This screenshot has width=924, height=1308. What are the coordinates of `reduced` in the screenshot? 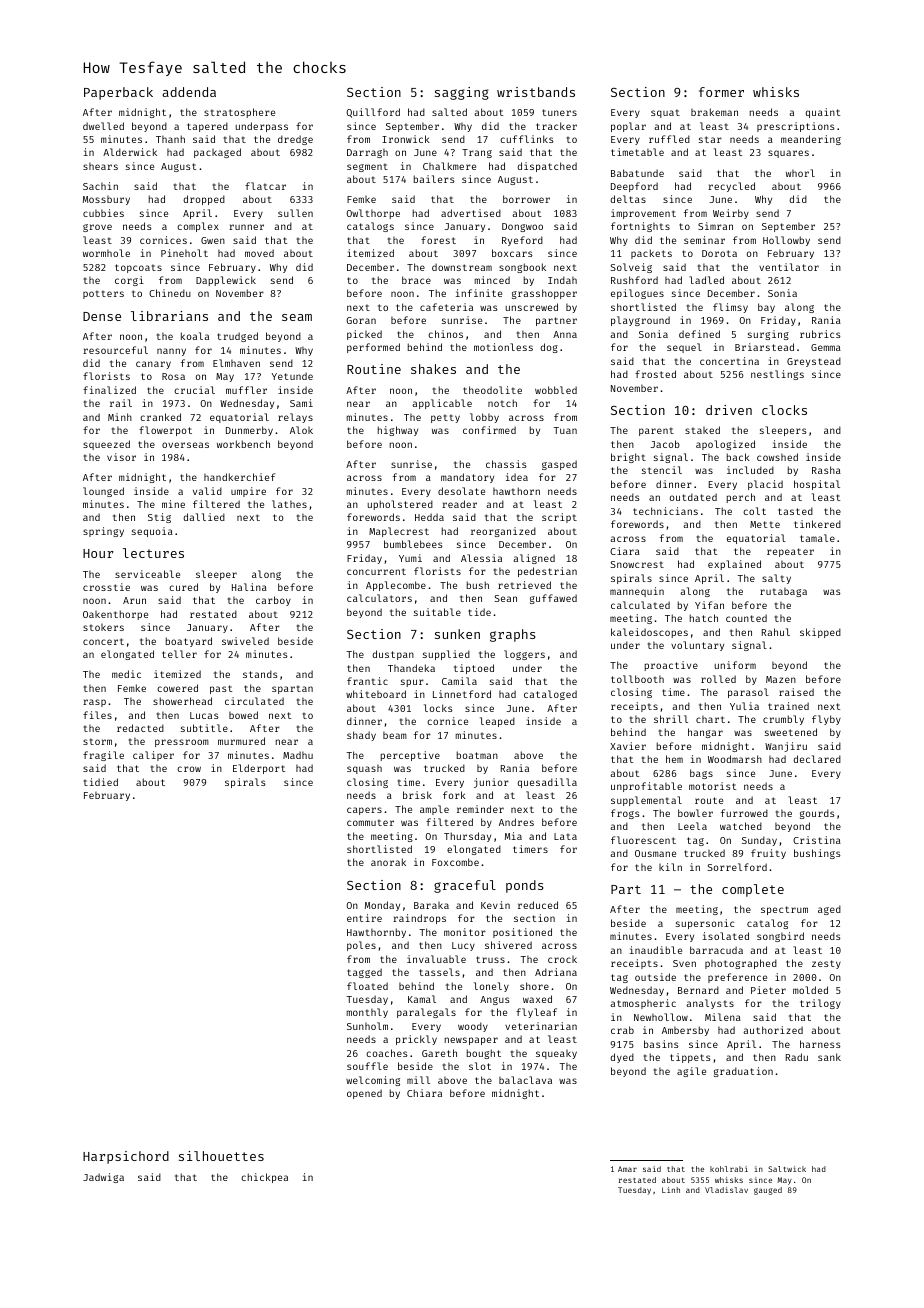 It's located at (538, 905).
